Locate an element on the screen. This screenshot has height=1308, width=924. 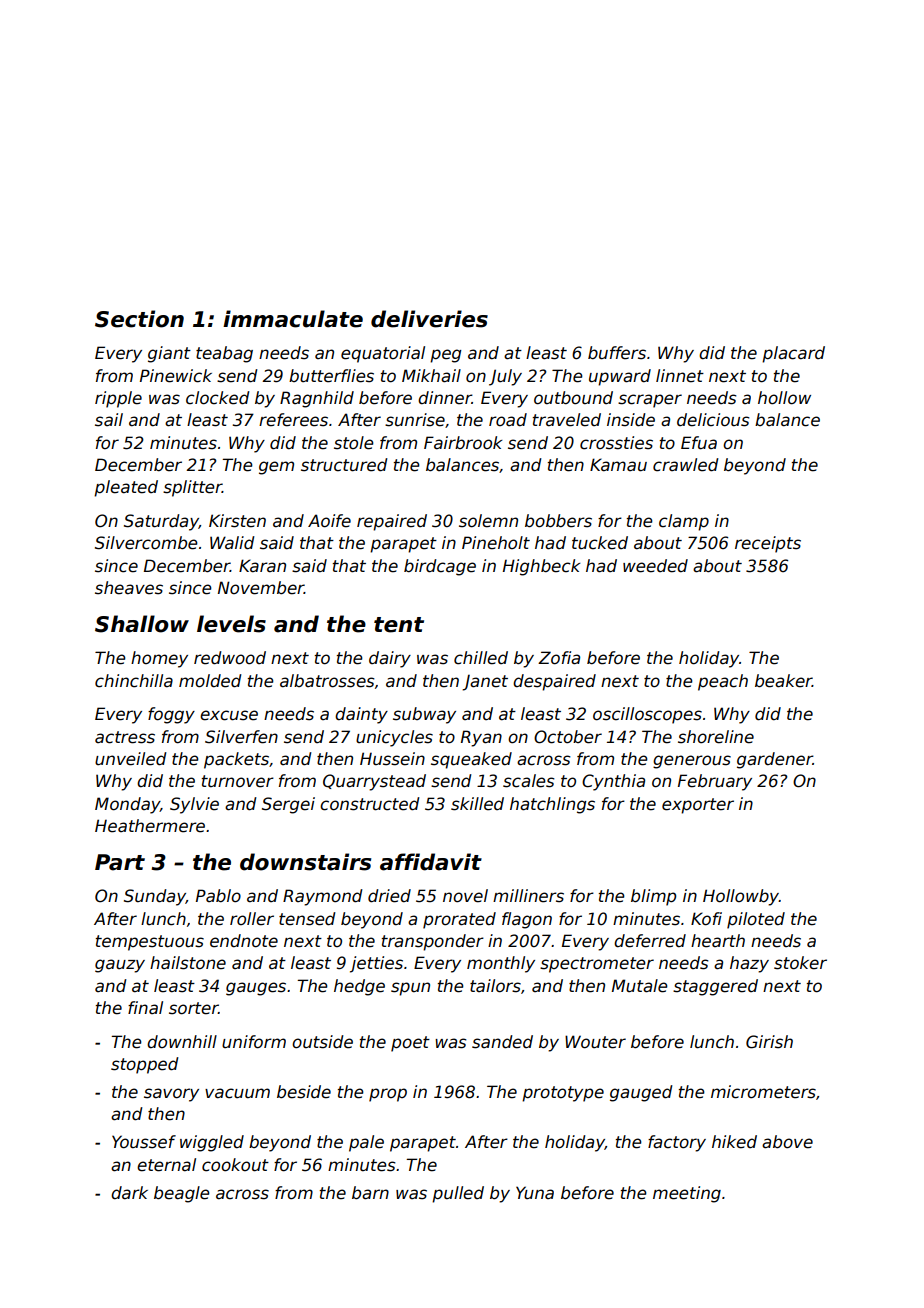
Shallow is located at coordinates (142, 624).
